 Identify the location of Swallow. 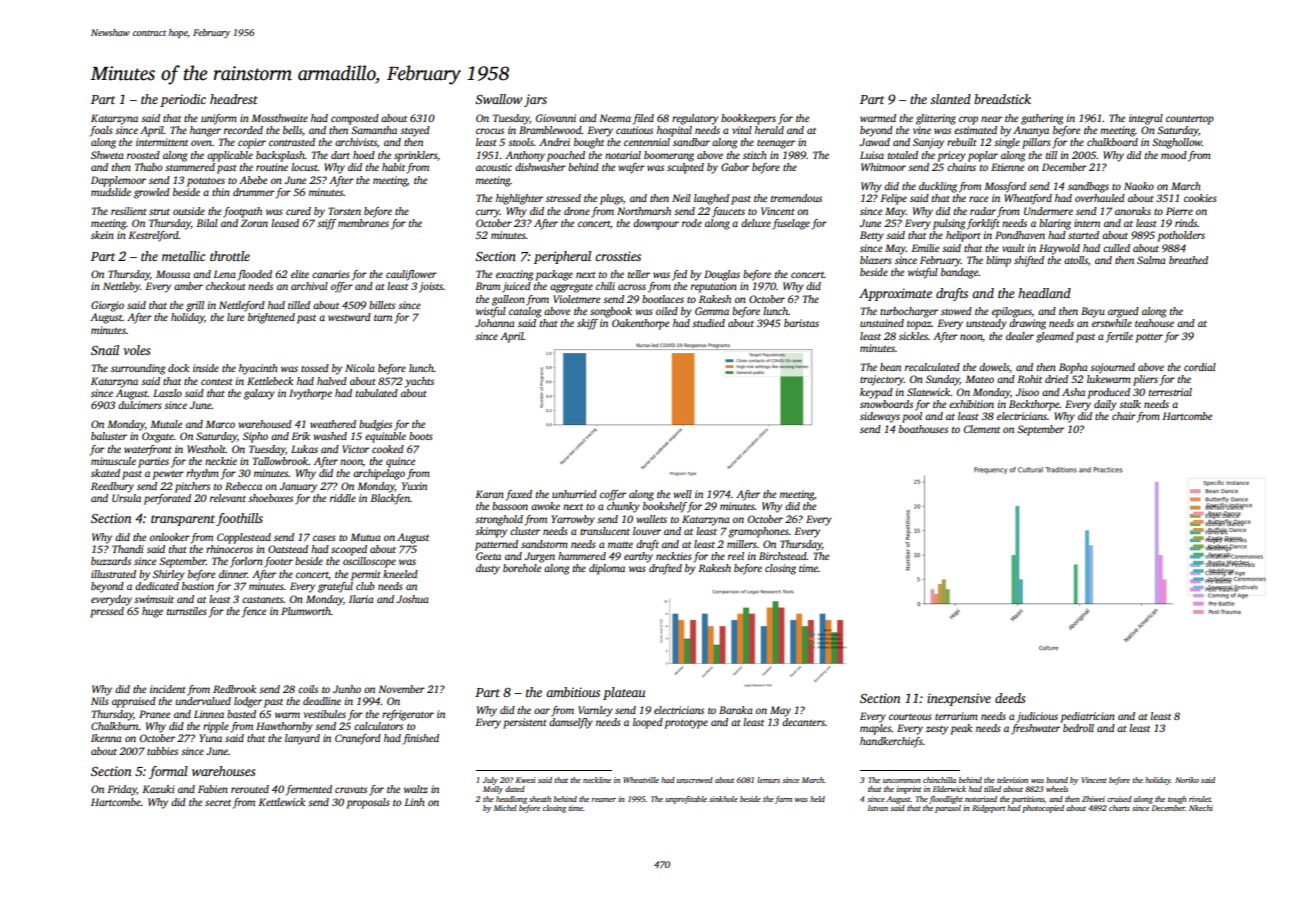
(498, 99).
